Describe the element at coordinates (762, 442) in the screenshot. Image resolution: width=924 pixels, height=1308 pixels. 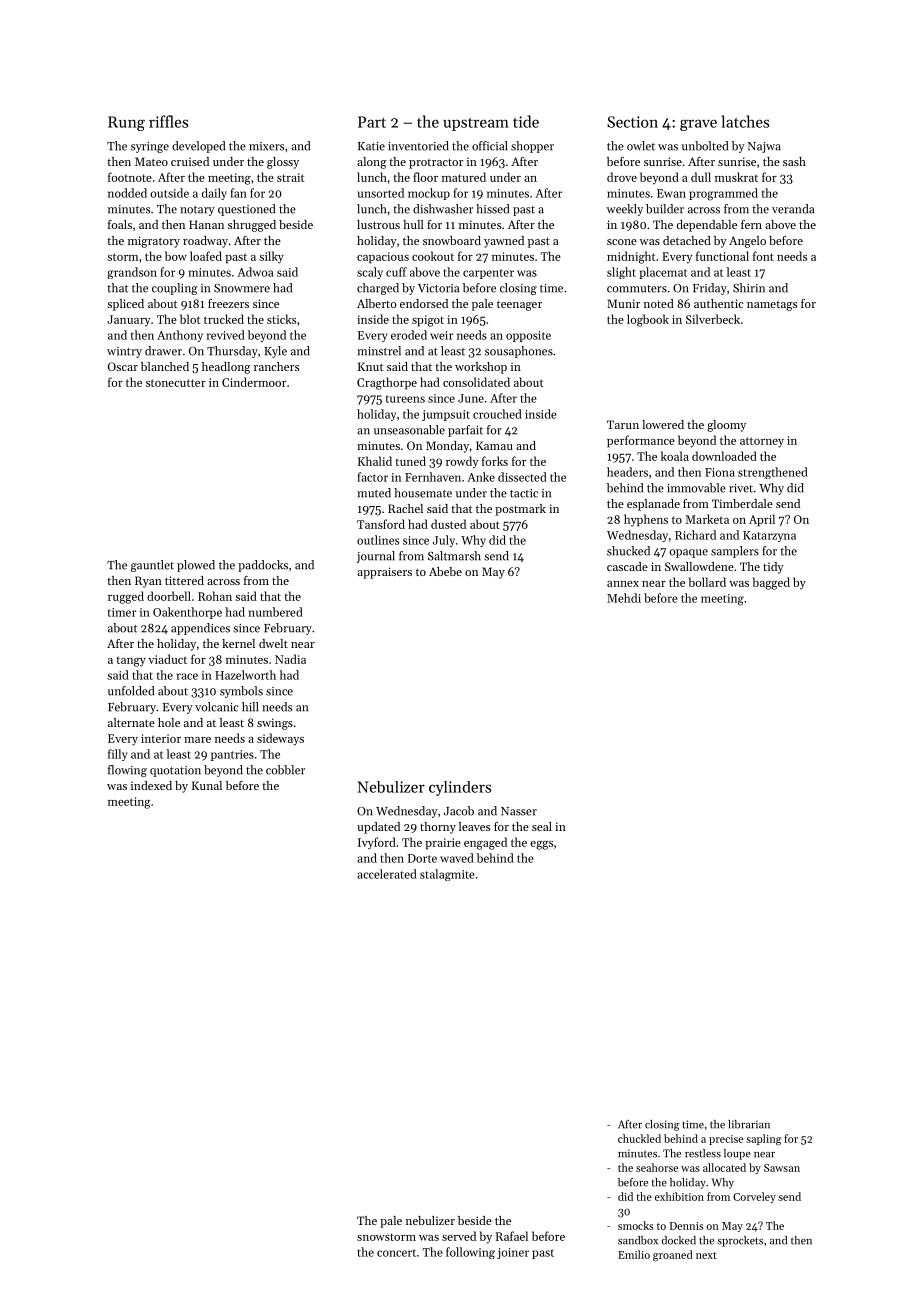
I see `attorney` at that location.
